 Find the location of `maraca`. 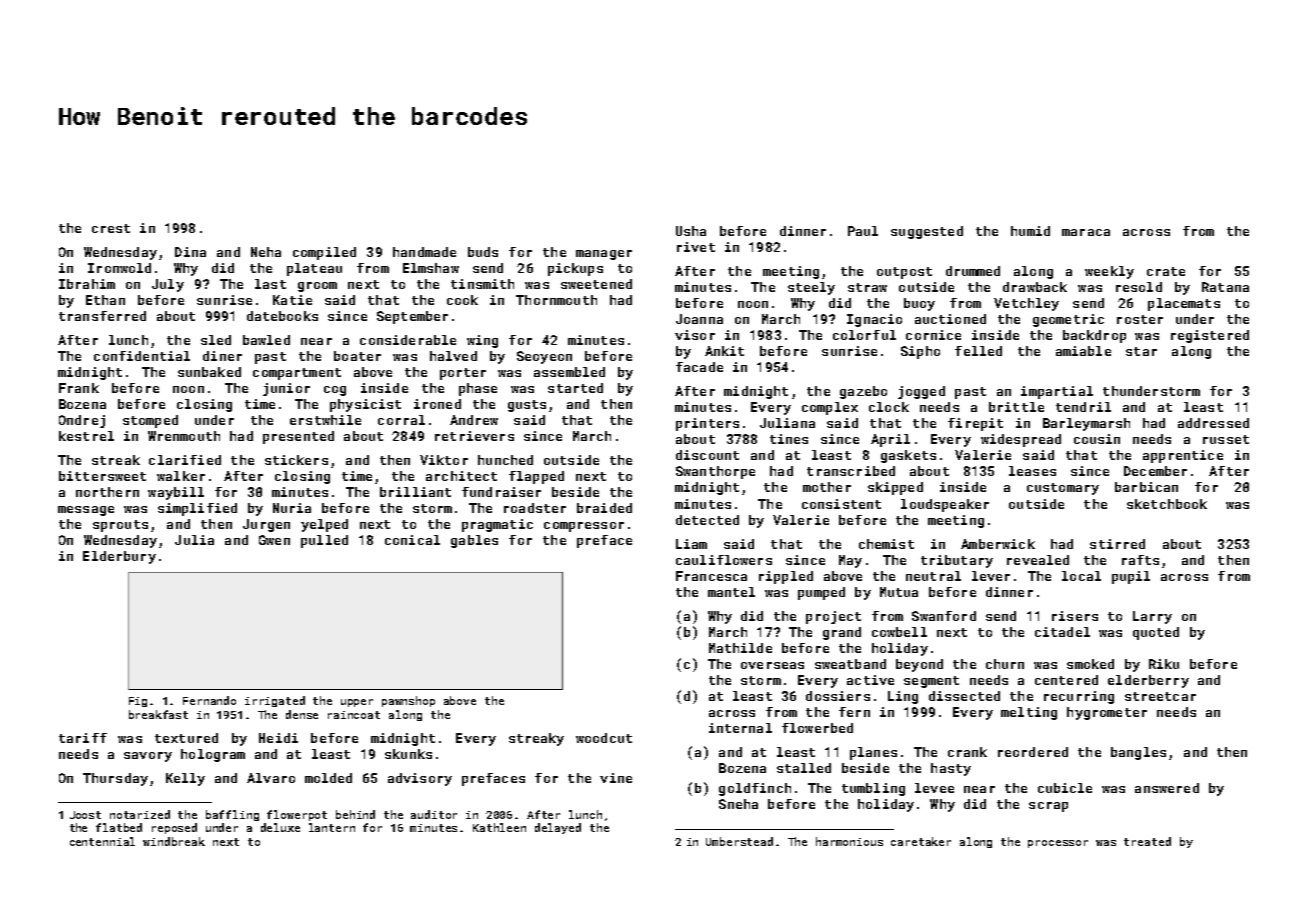

maraca is located at coordinates (1086, 232).
